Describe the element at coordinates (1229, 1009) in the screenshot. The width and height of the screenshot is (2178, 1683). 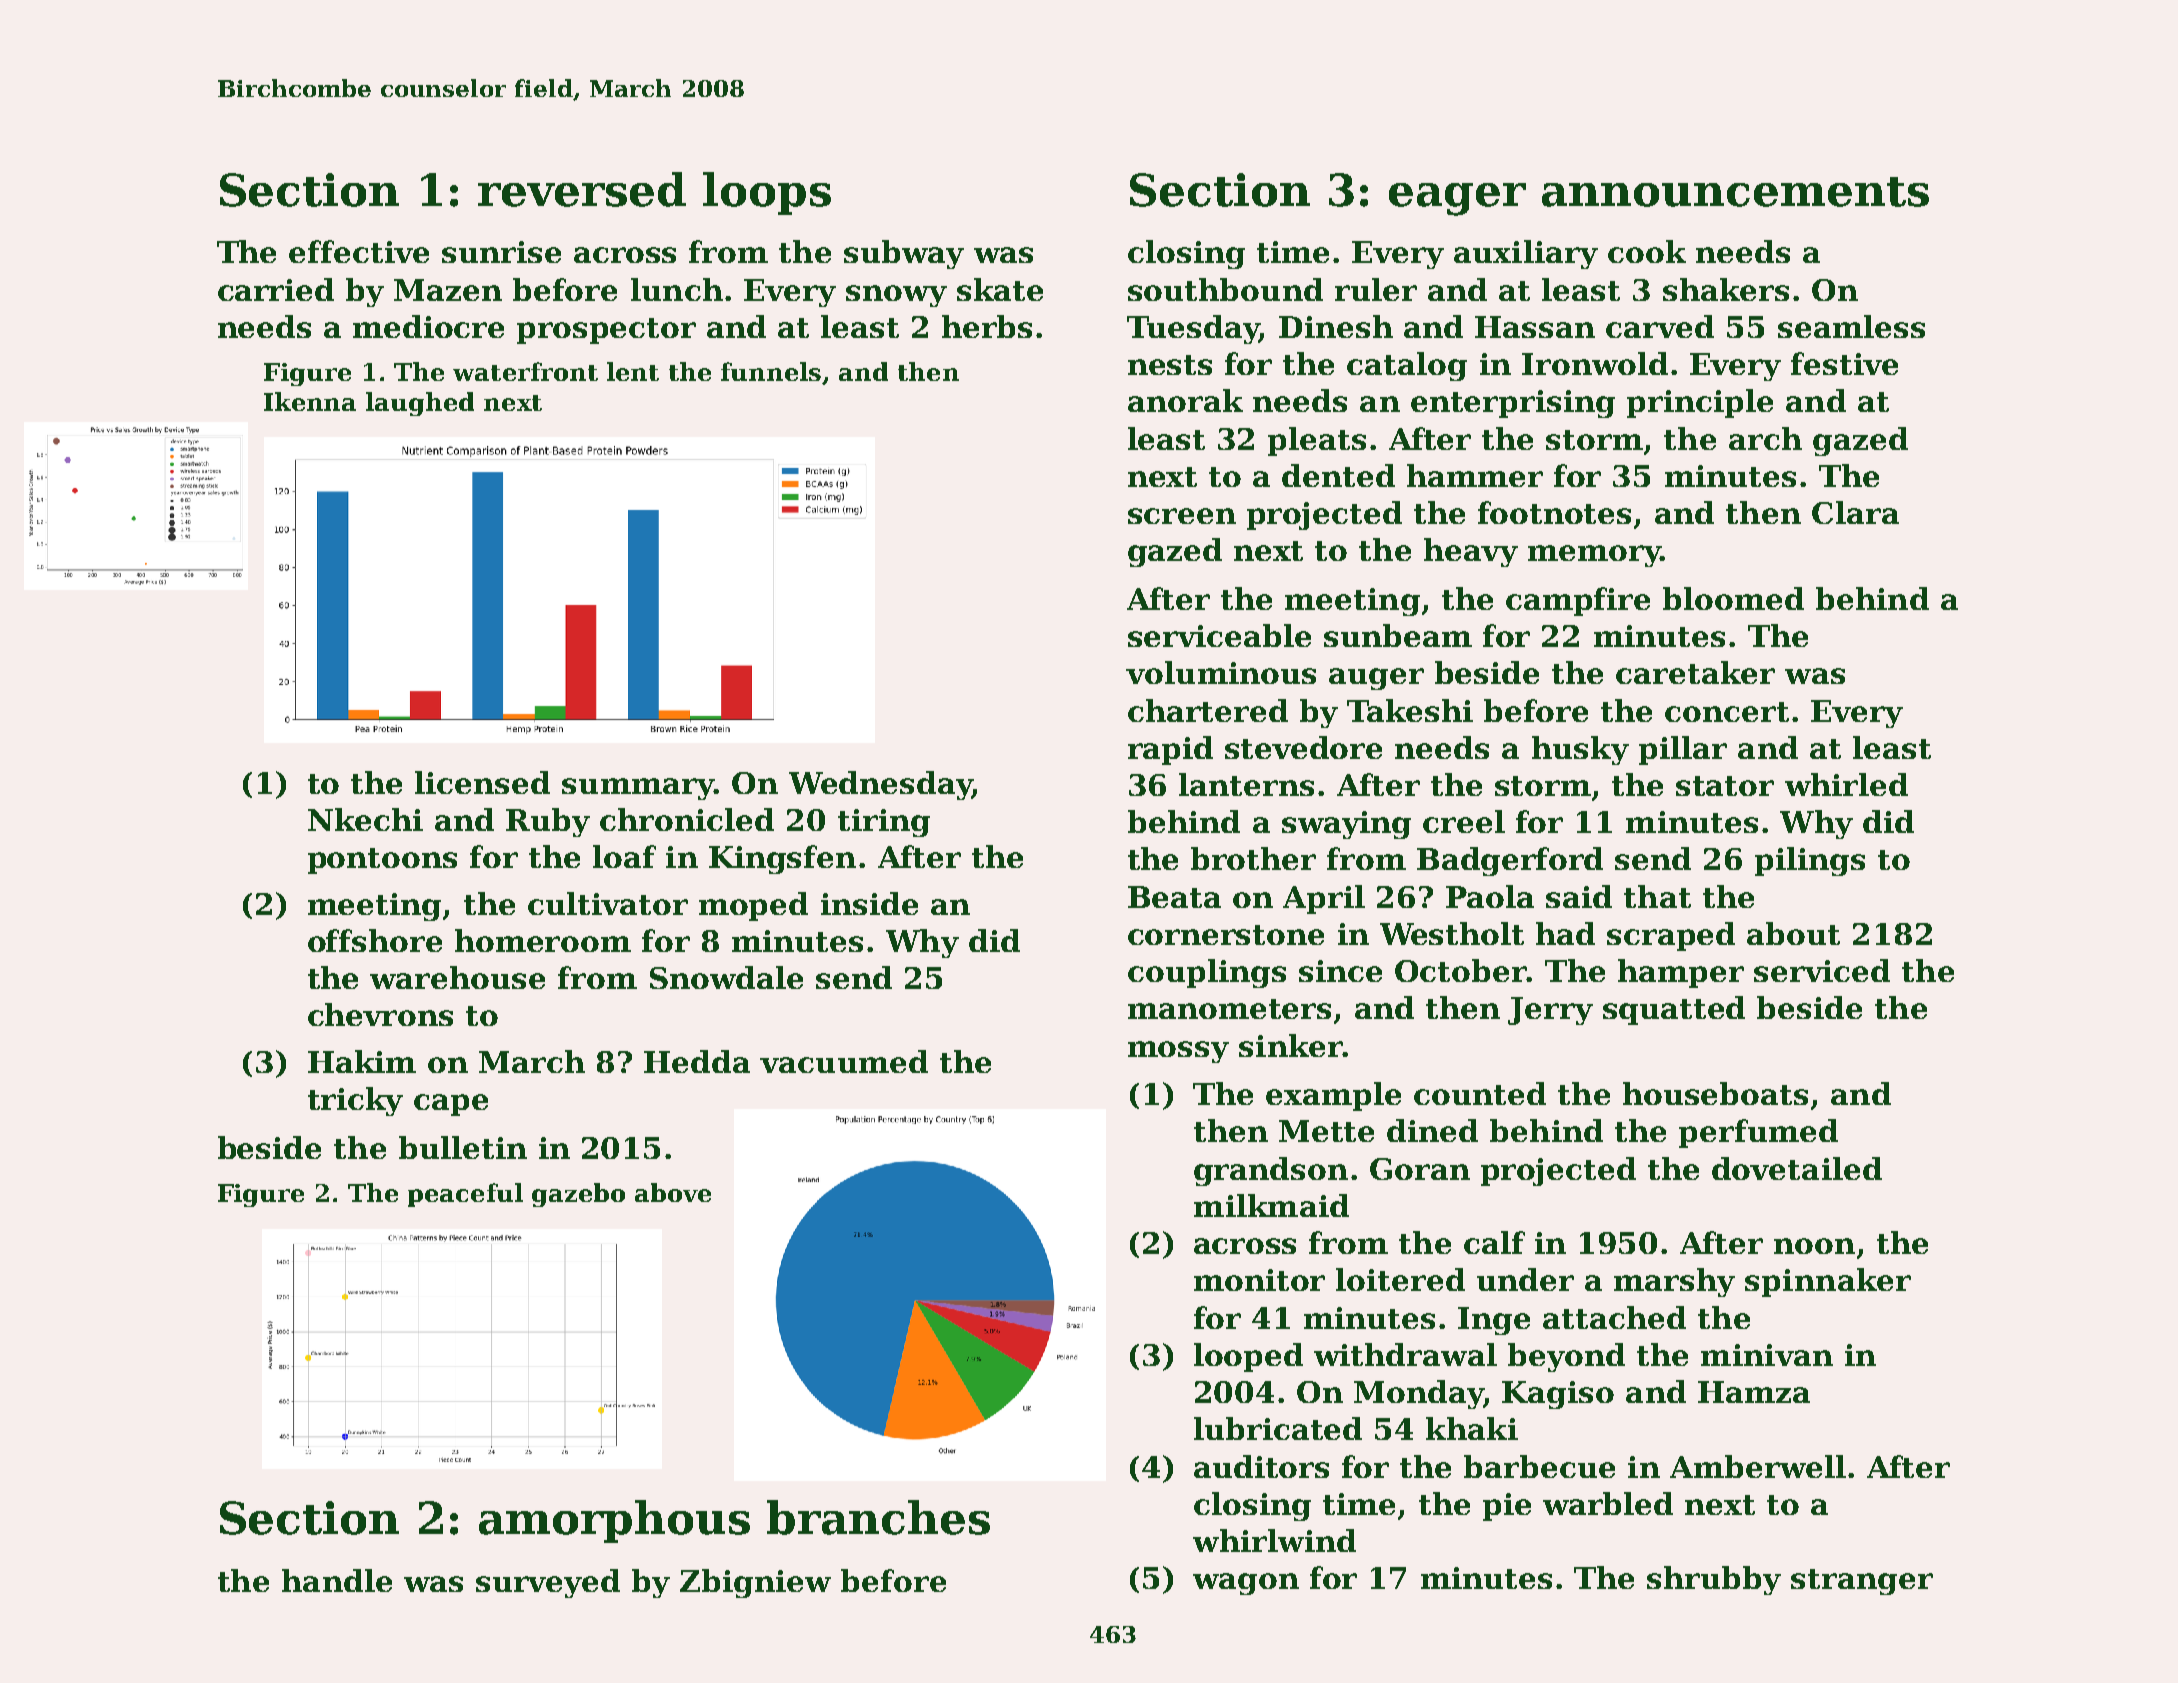
I see `manometers` at that location.
